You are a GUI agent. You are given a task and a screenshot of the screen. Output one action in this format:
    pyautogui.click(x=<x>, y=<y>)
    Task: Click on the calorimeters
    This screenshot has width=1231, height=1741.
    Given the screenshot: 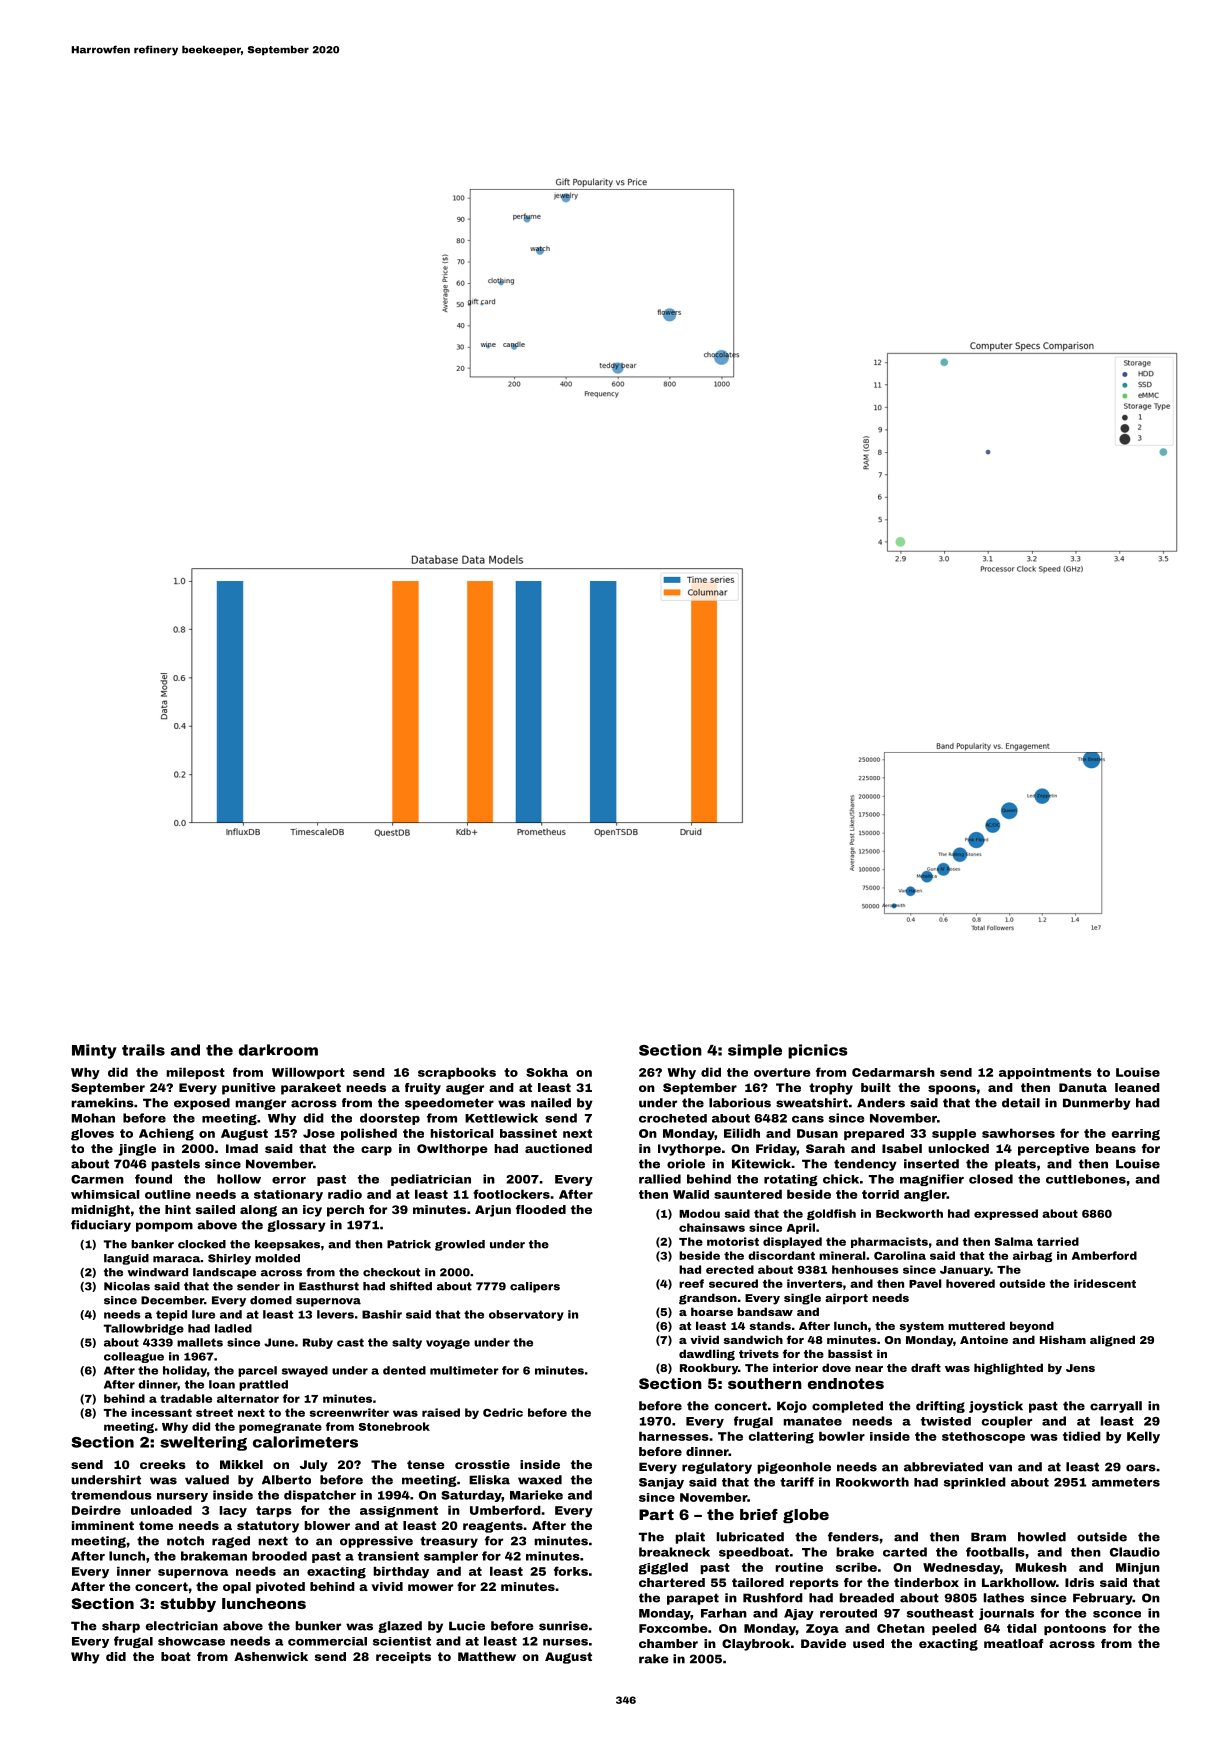 What is the action you would take?
    pyautogui.click(x=305, y=1442)
